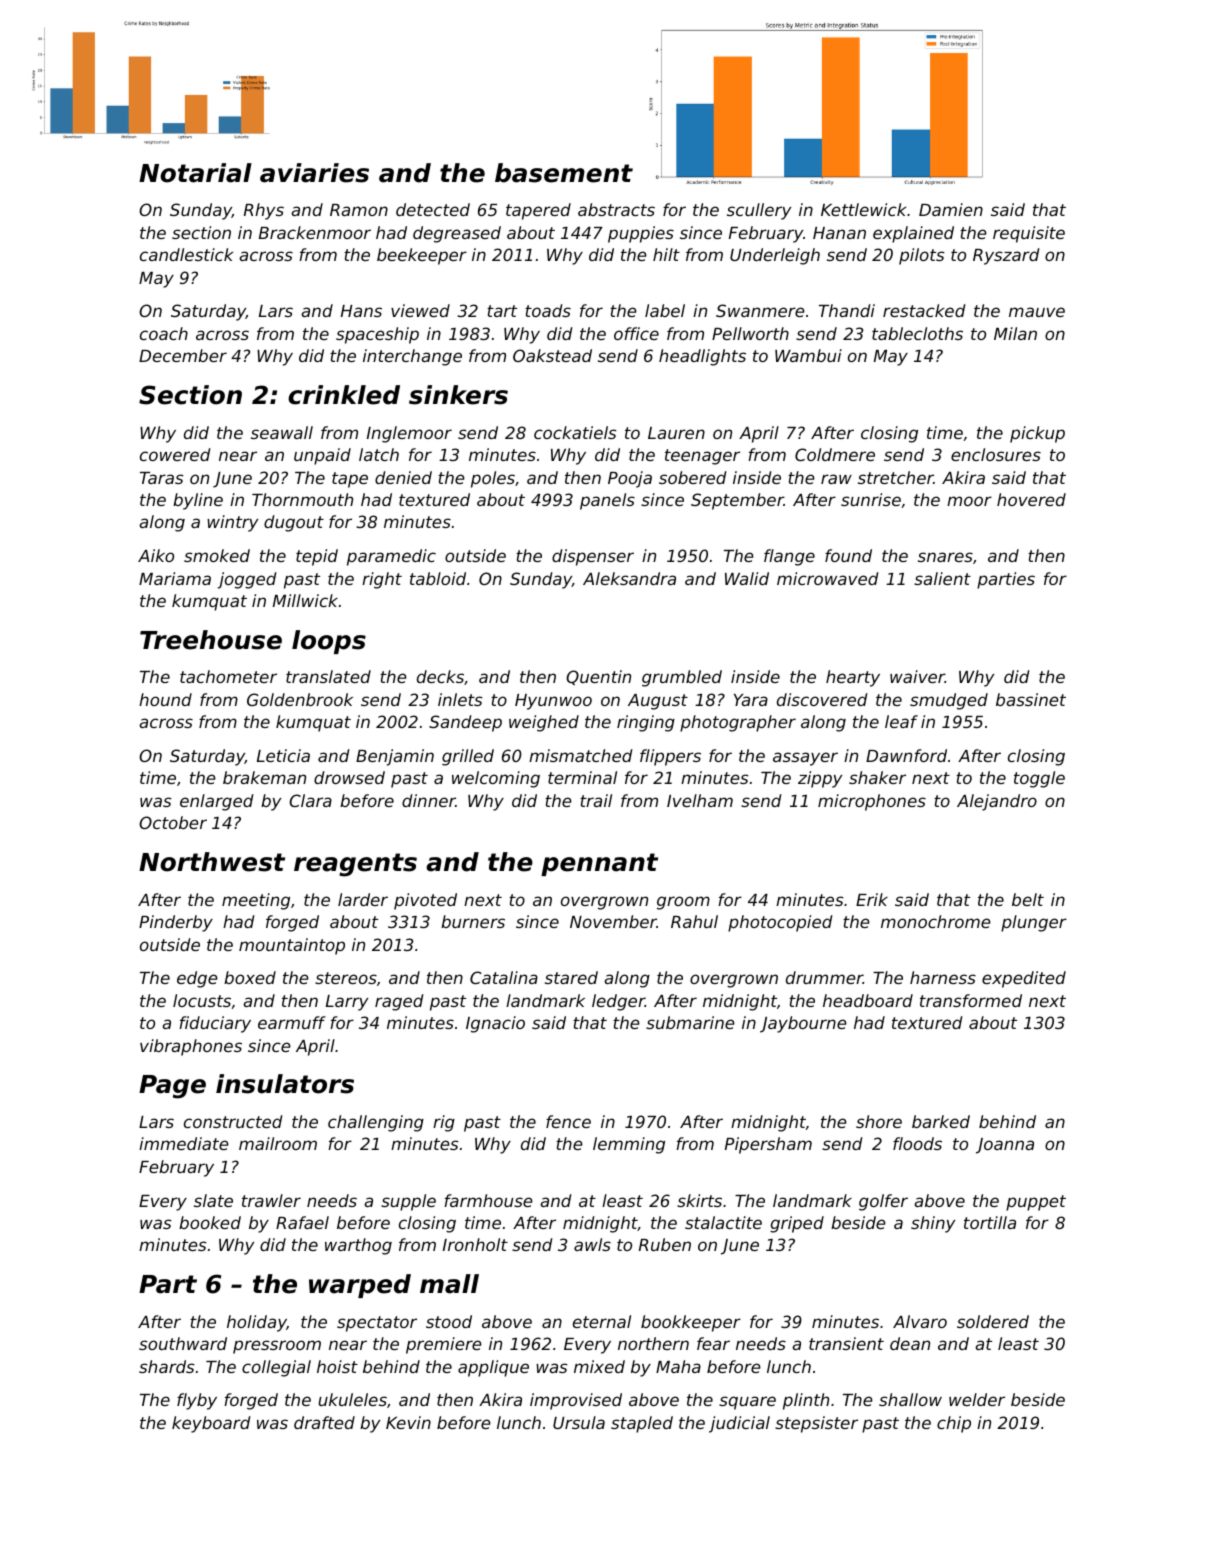 The width and height of the page is (1205, 1560). I want to click on Clara, so click(310, 800).
